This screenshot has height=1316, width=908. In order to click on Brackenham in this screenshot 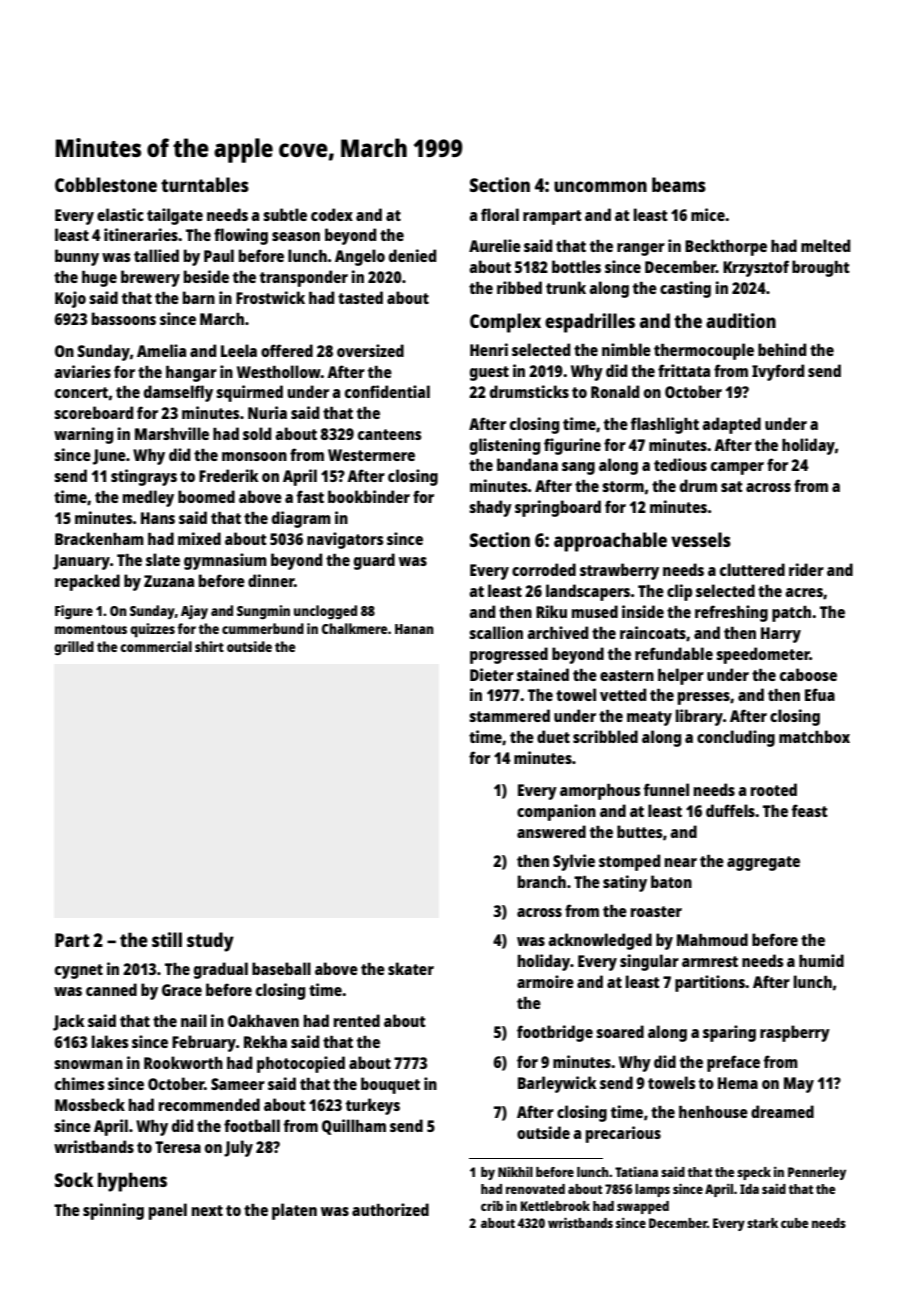, I will do `click(99, 538)`.
